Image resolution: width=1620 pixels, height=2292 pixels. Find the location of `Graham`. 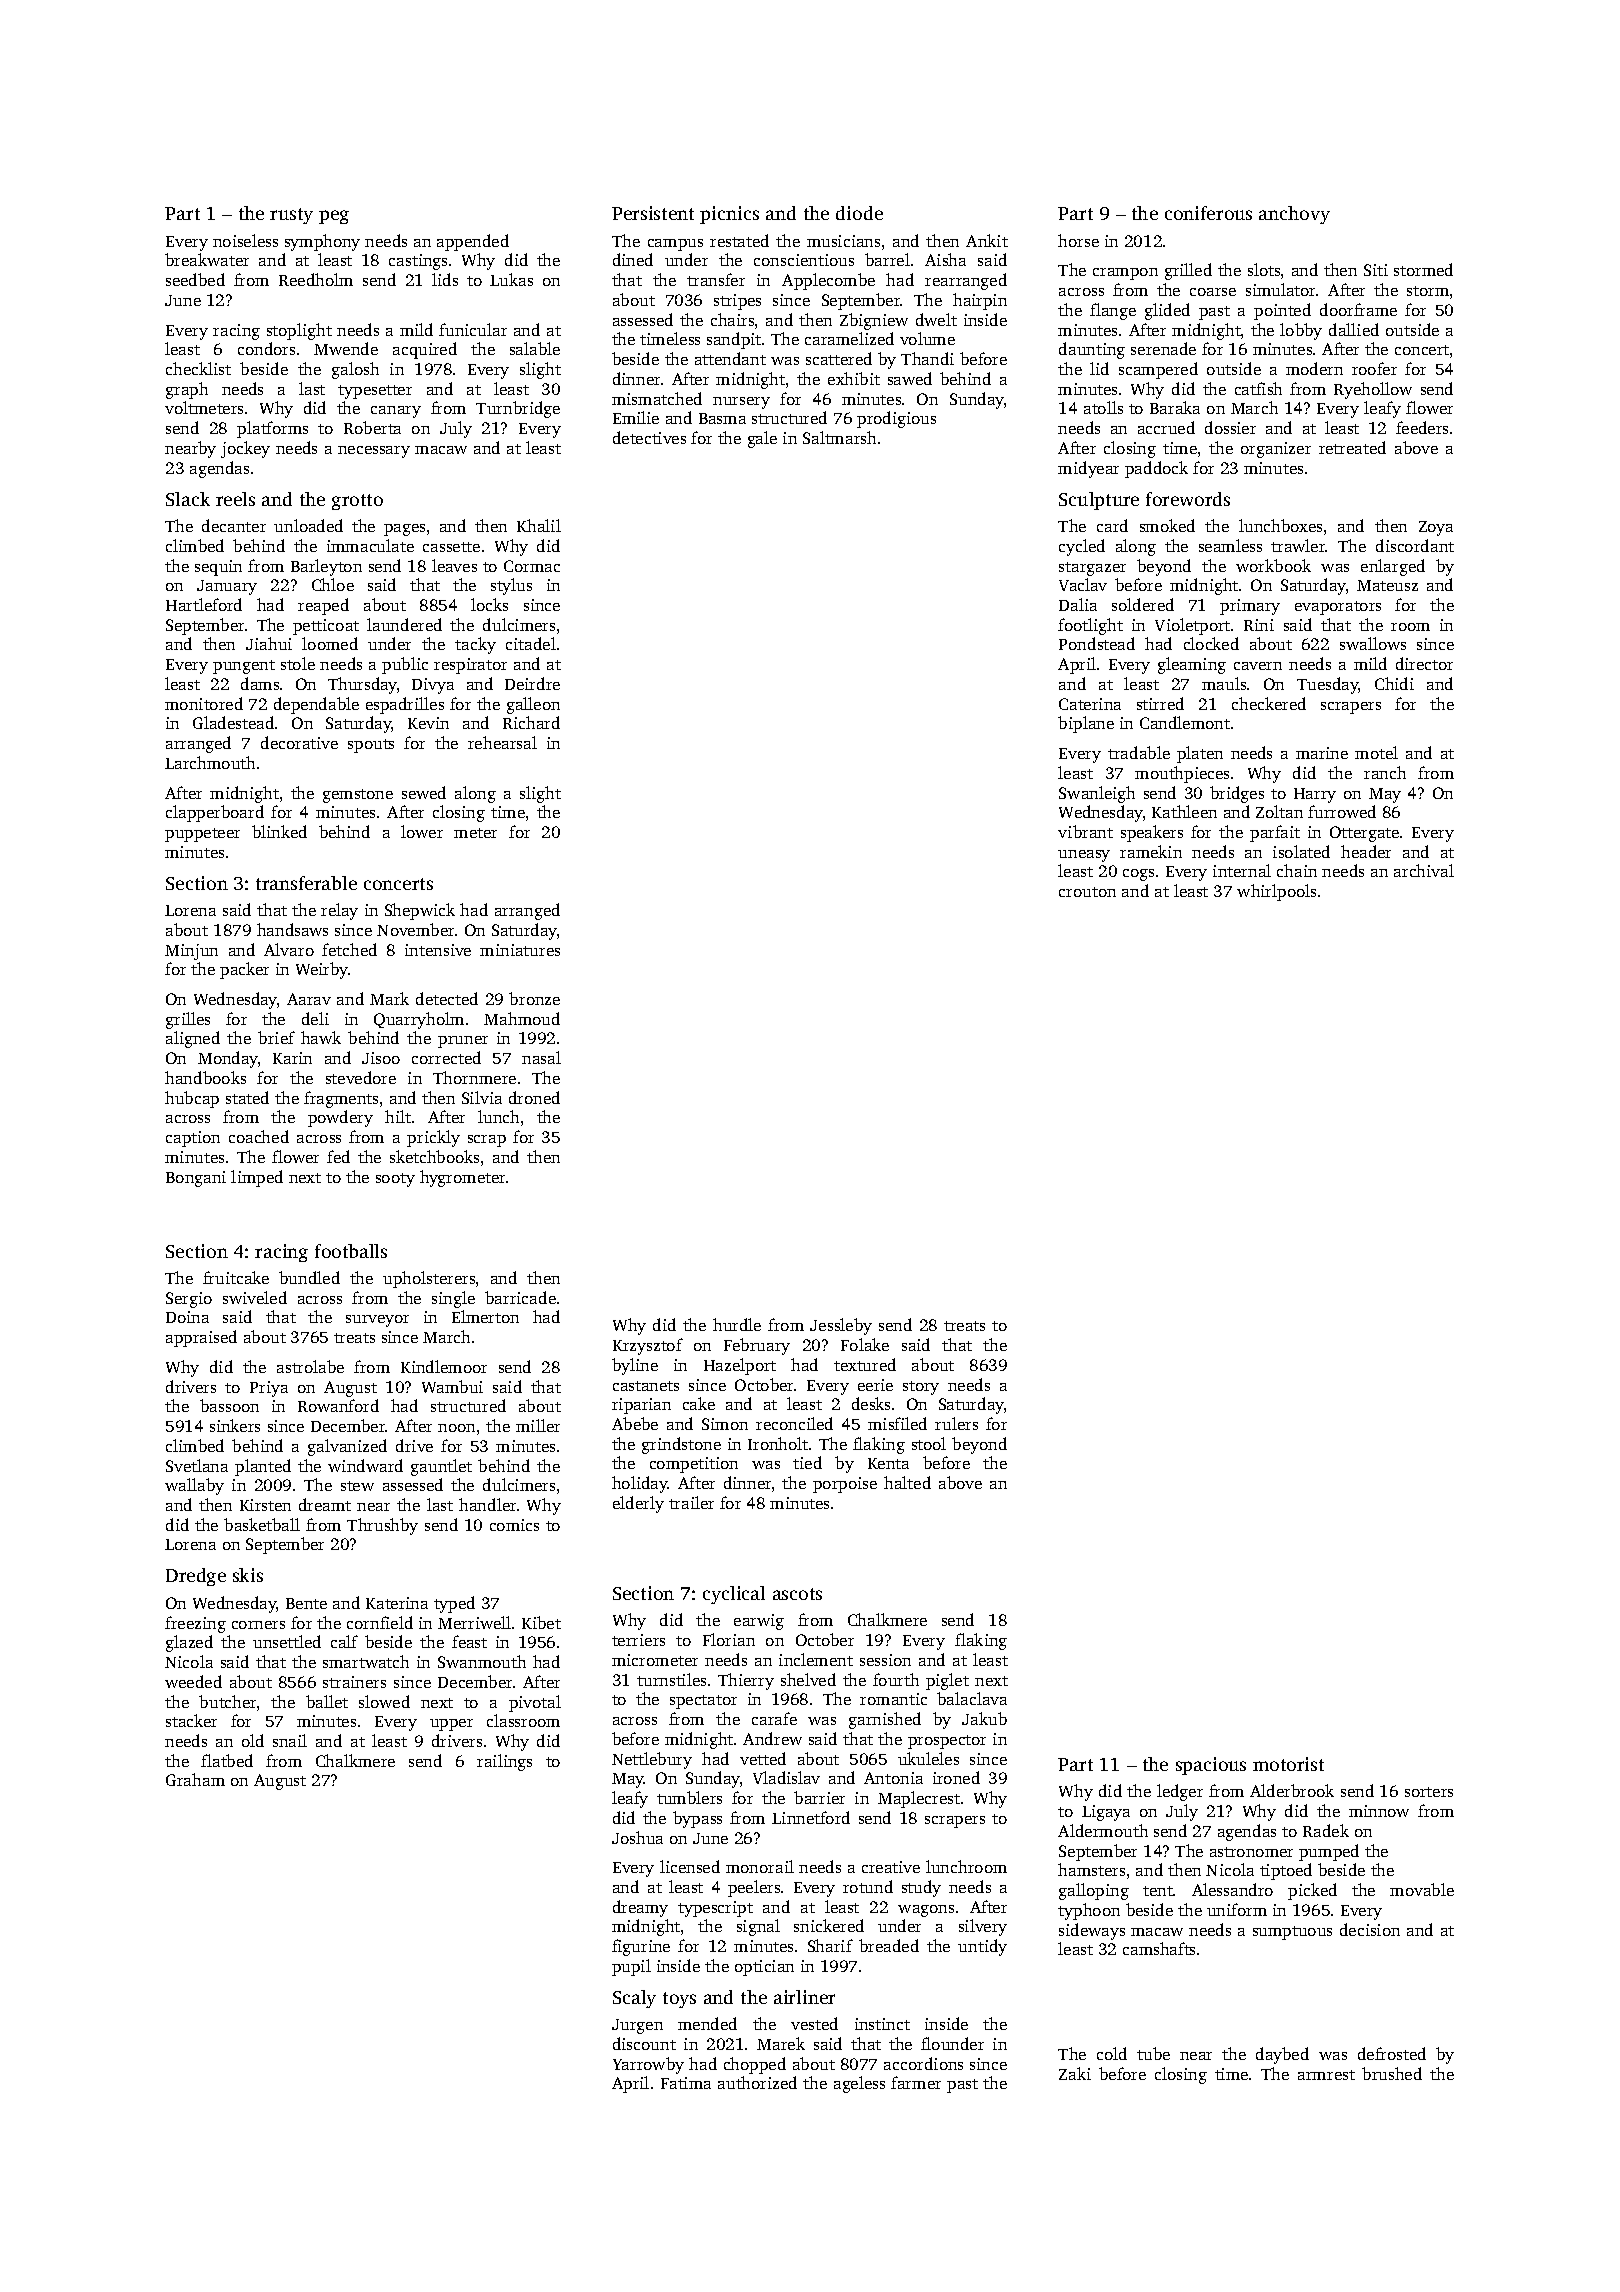

Graham is located at coordinates (195, 1779).
